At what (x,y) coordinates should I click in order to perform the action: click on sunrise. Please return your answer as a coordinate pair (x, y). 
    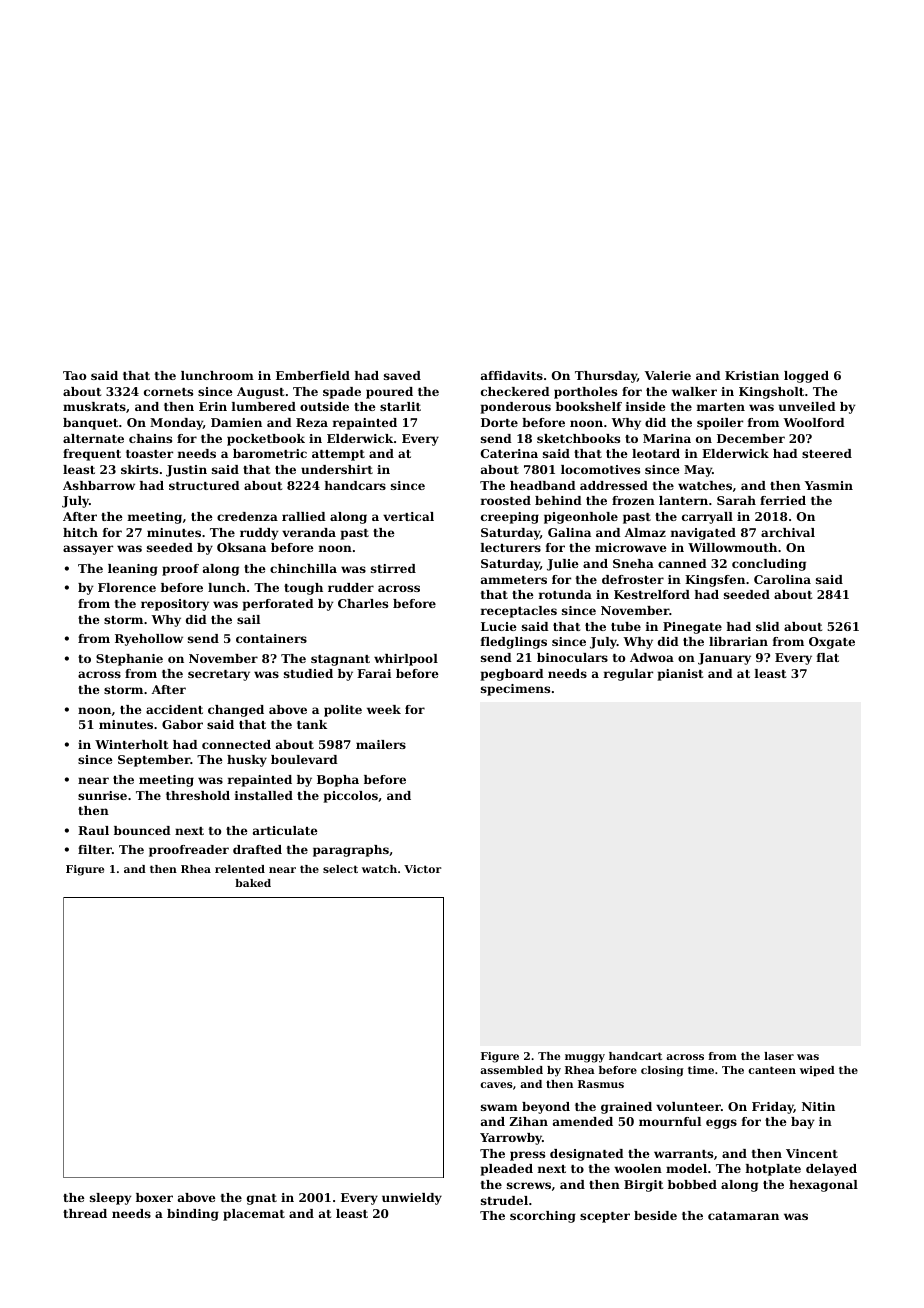
    Looking at the image, I should click on (102, 795).
